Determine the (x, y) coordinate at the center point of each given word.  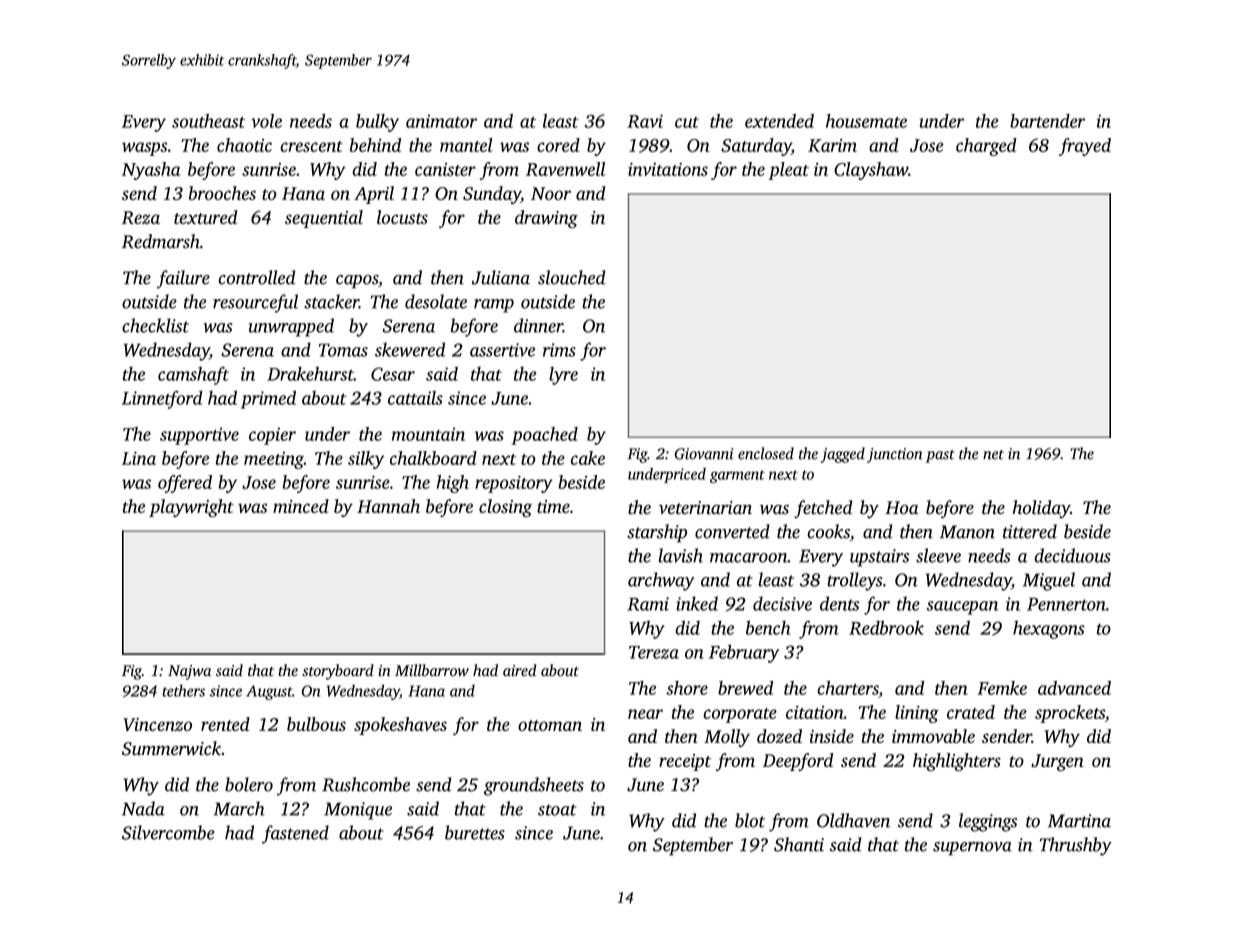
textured (206, 217)
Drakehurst (310, 374)
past (940, 456)
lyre (563, 376)
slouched (571, 277)
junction (894, 455)
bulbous (316, 724)
